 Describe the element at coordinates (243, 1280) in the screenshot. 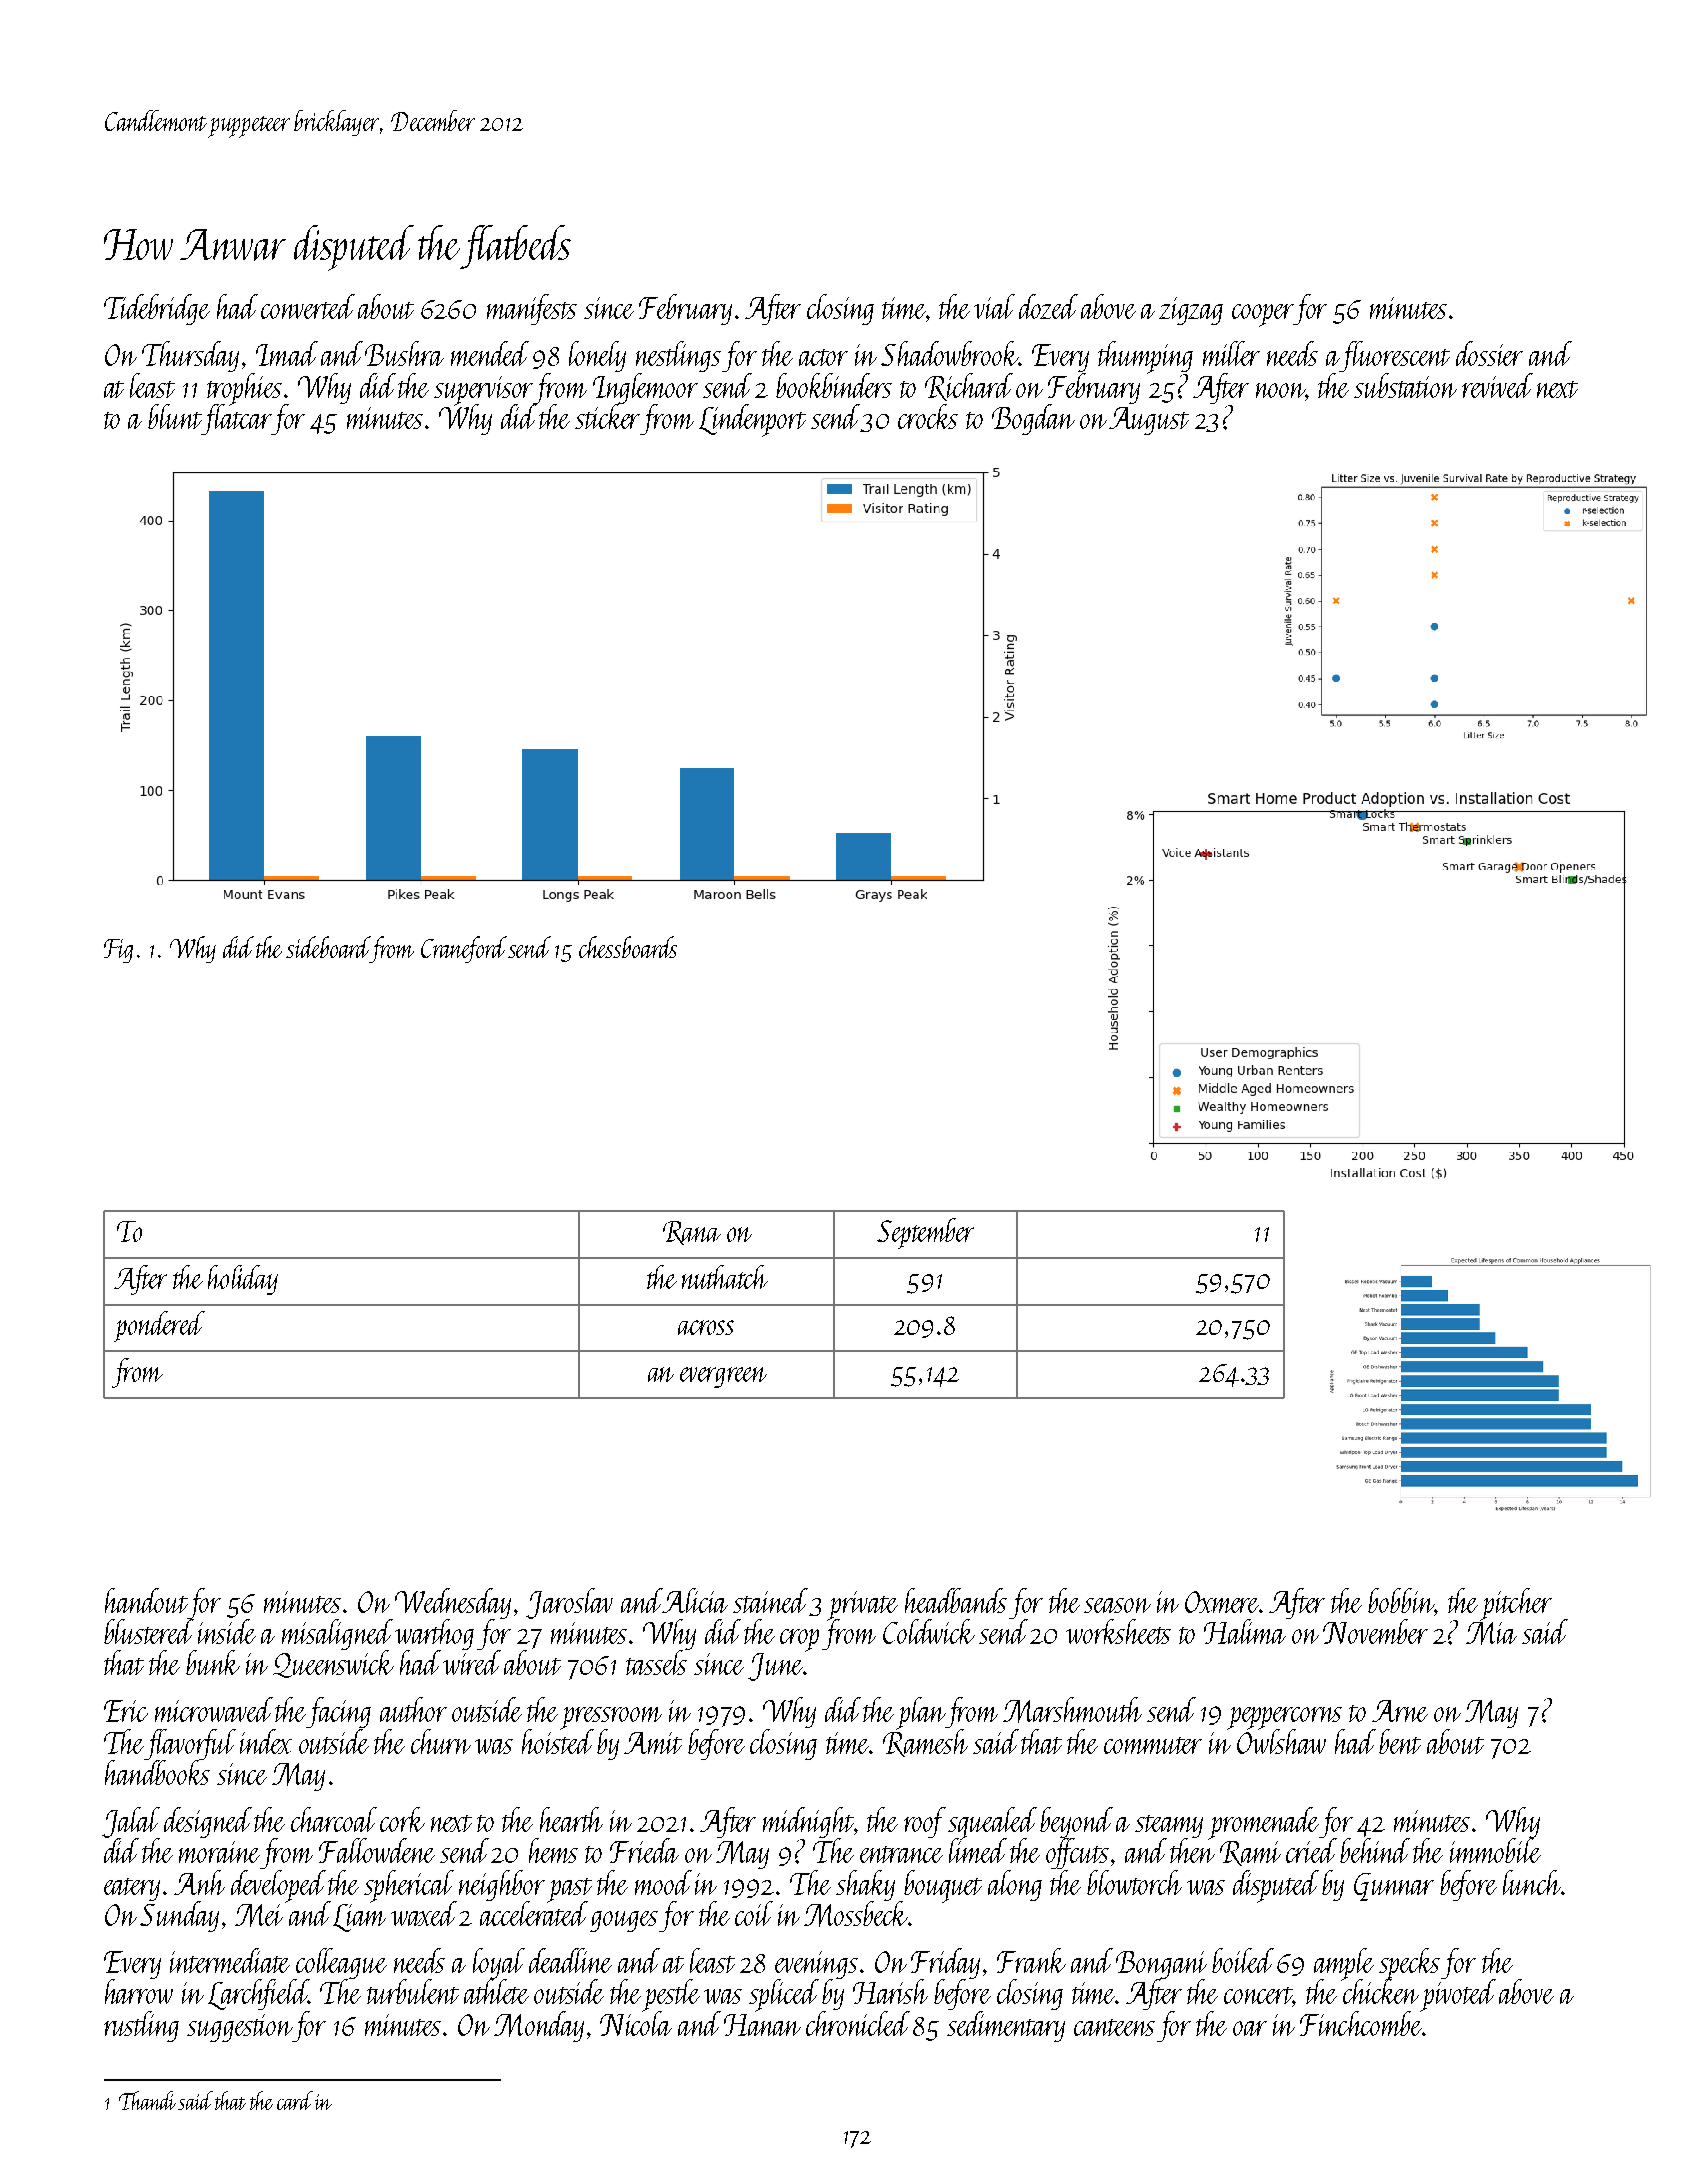

I see `holiday` at that location.
